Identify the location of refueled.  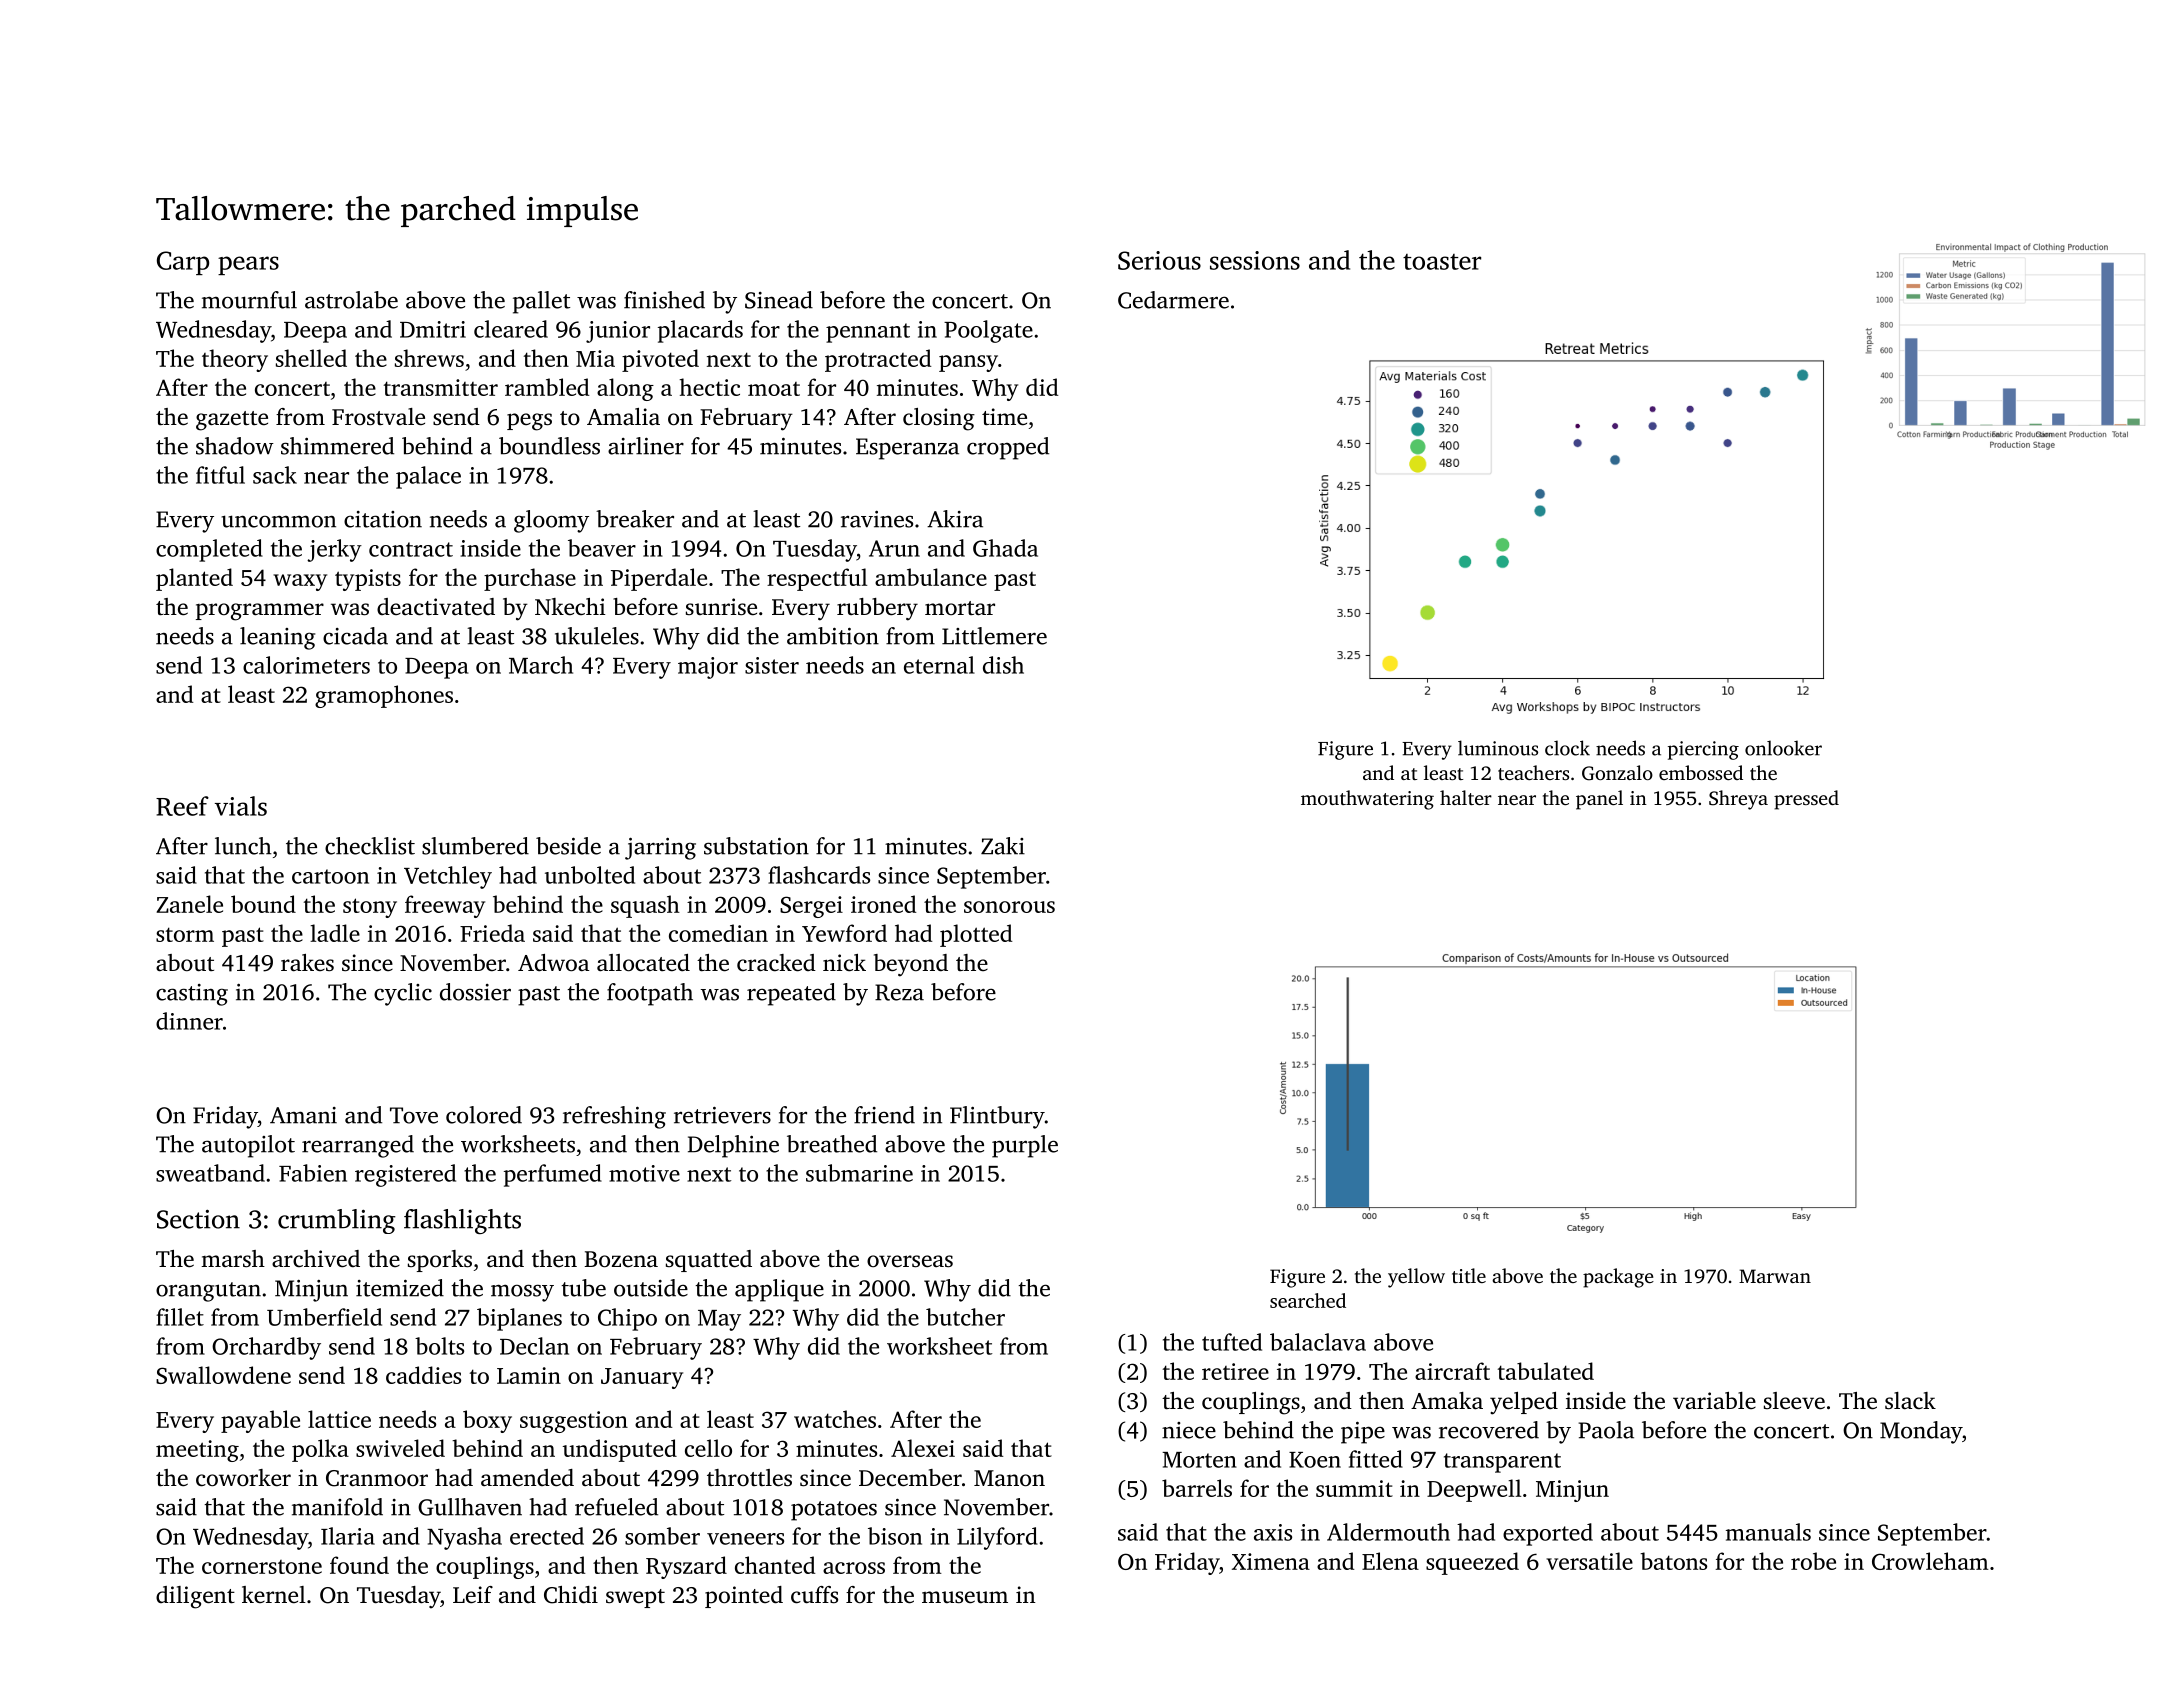
(616, 1507).
